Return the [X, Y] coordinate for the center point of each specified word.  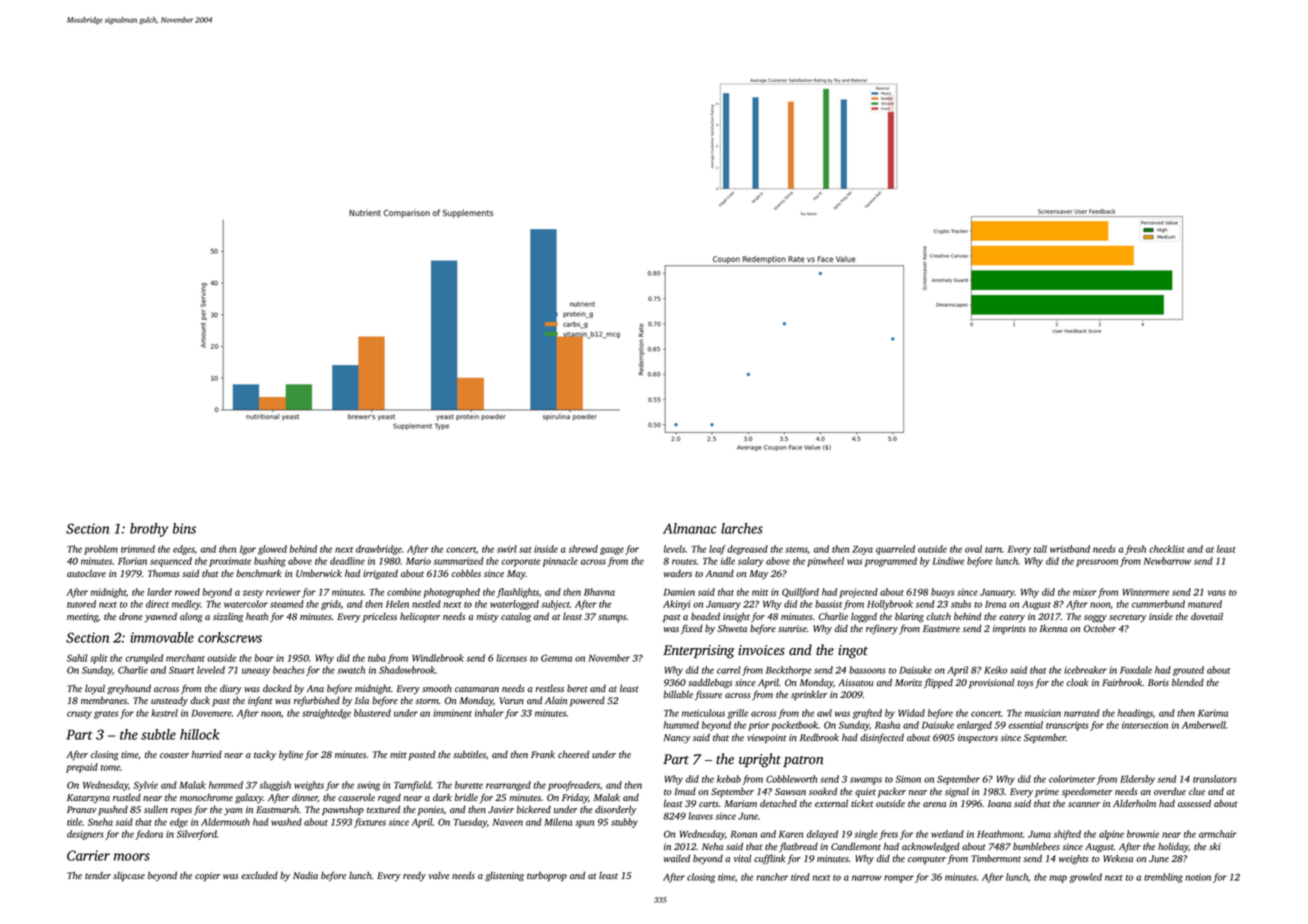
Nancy [676, 739]
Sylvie [145, 786]
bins [184, 528]
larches [742, 528]
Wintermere [1145, 592]
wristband [1070, 549]
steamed [287, 604]
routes [684, 562]
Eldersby [1137, 780]
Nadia [305, 875]
